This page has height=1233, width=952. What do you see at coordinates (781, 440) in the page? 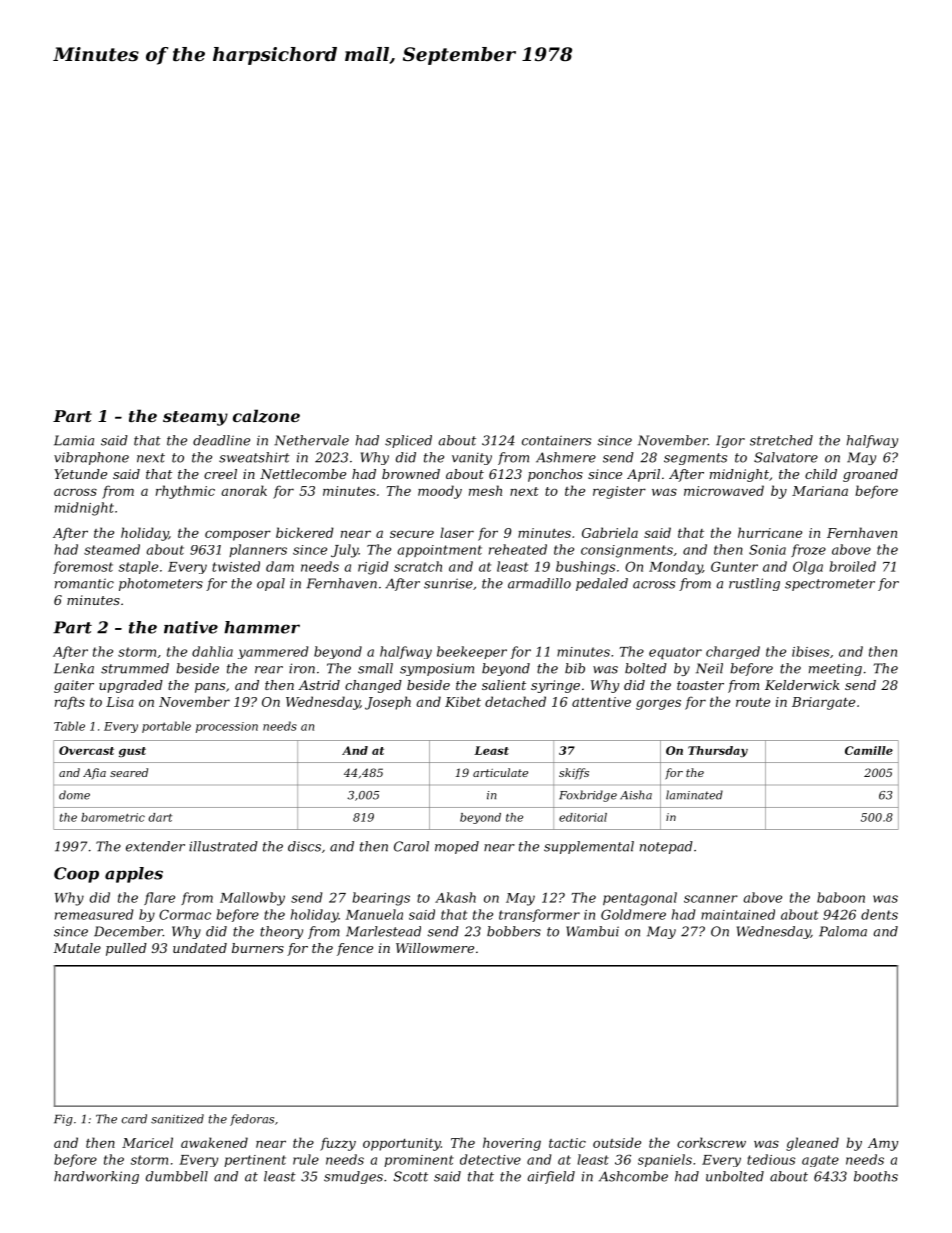
I see `stretched` at bounding box center [781, 440].
